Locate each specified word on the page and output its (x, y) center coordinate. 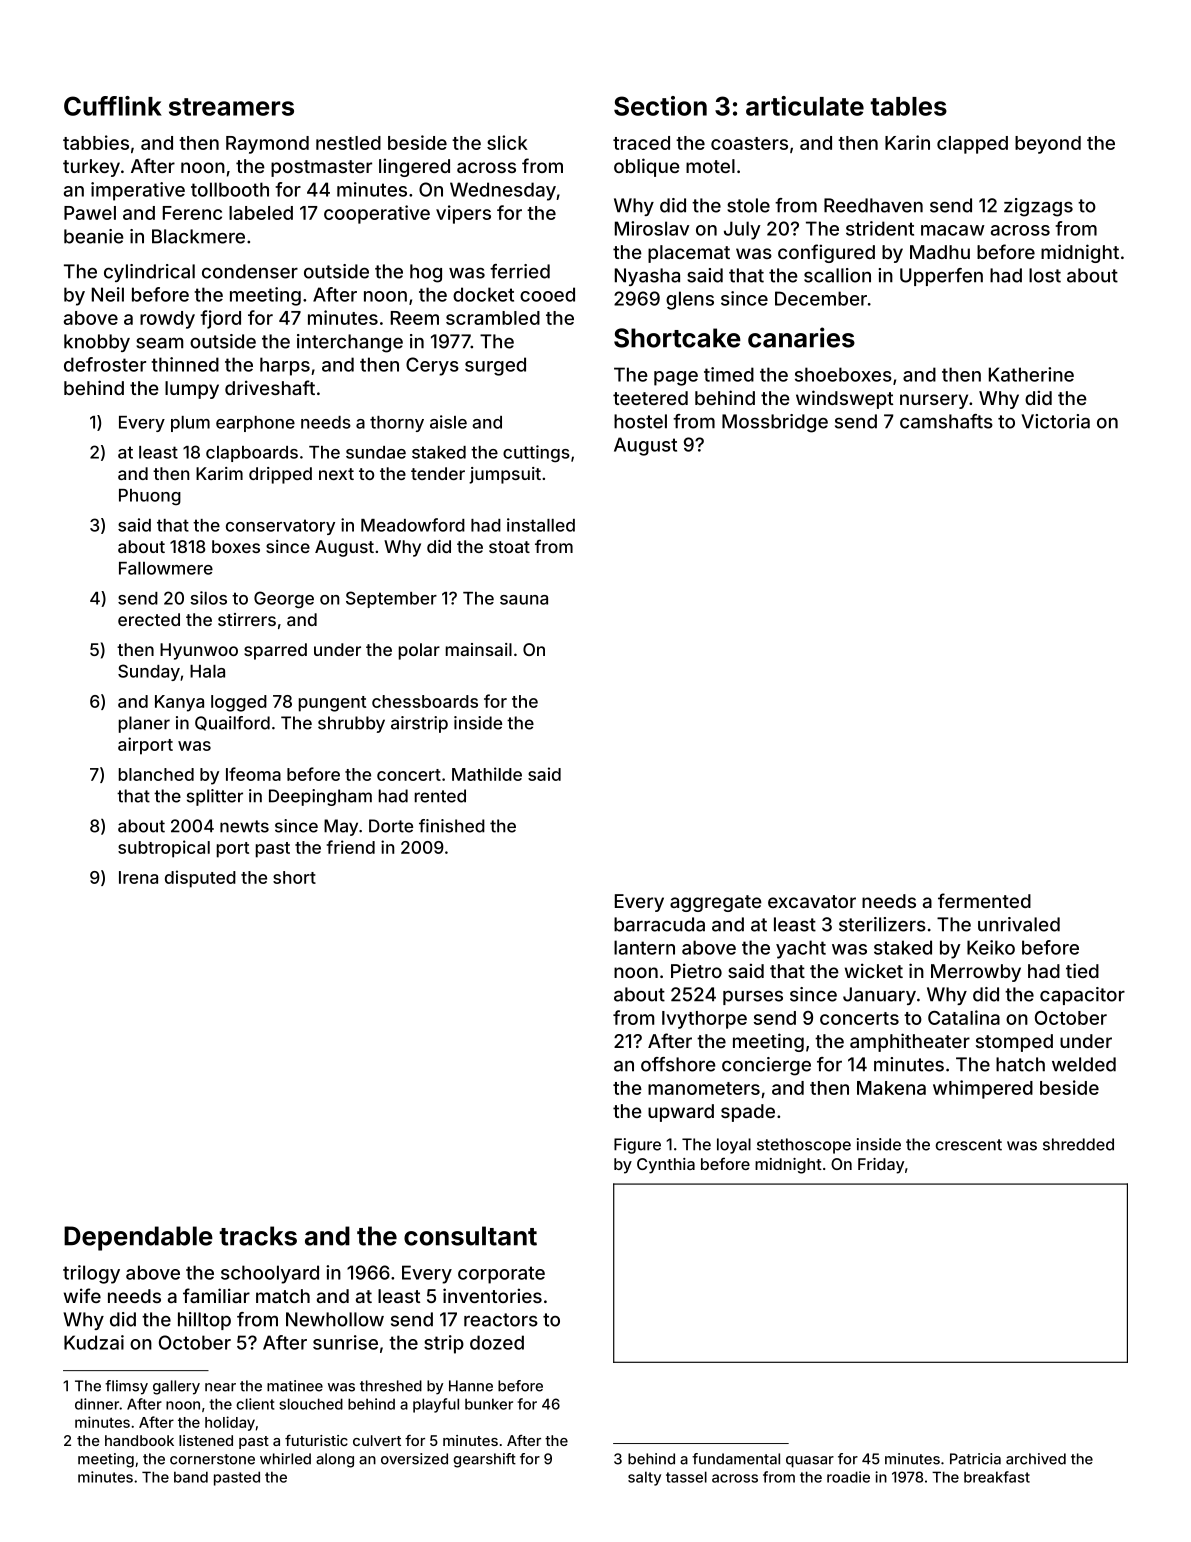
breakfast (997, 1477)
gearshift (484, 1460)
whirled (285, 1459)
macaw (953, 230)
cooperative (377, 214)
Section (660, 106)
